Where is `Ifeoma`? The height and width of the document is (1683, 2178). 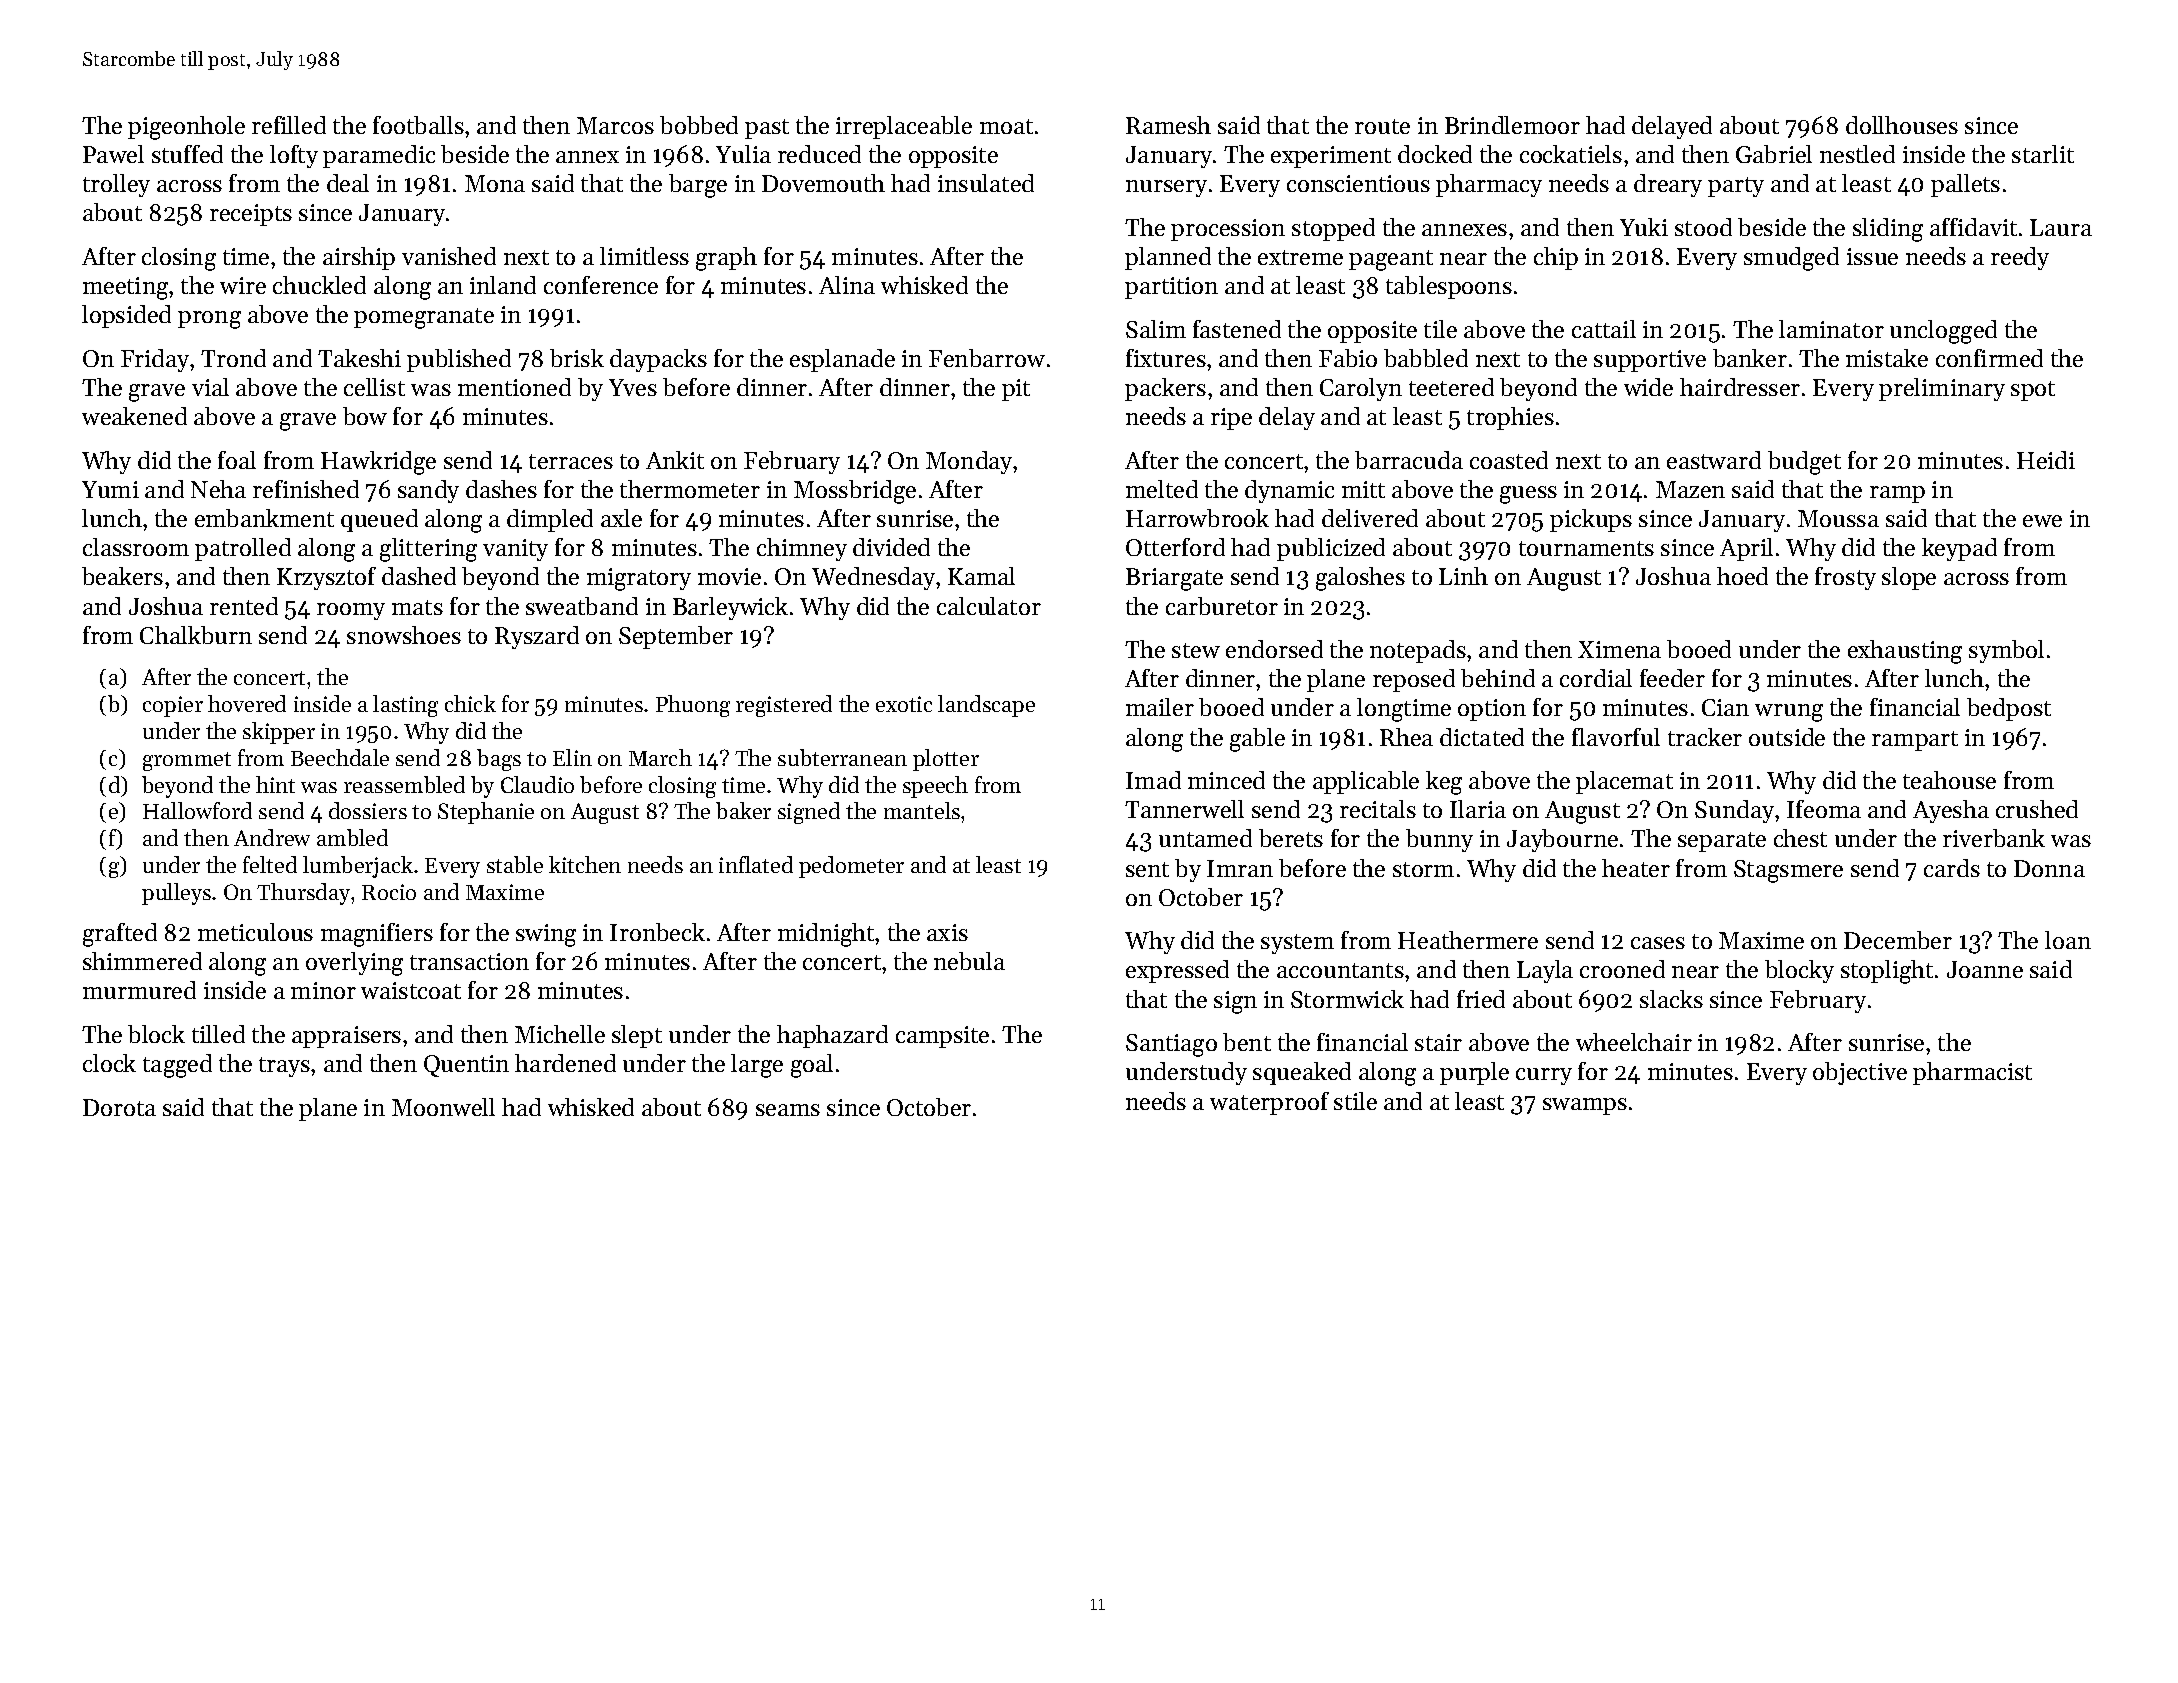 Ifeoma is located at coordinates (1824, 809).
